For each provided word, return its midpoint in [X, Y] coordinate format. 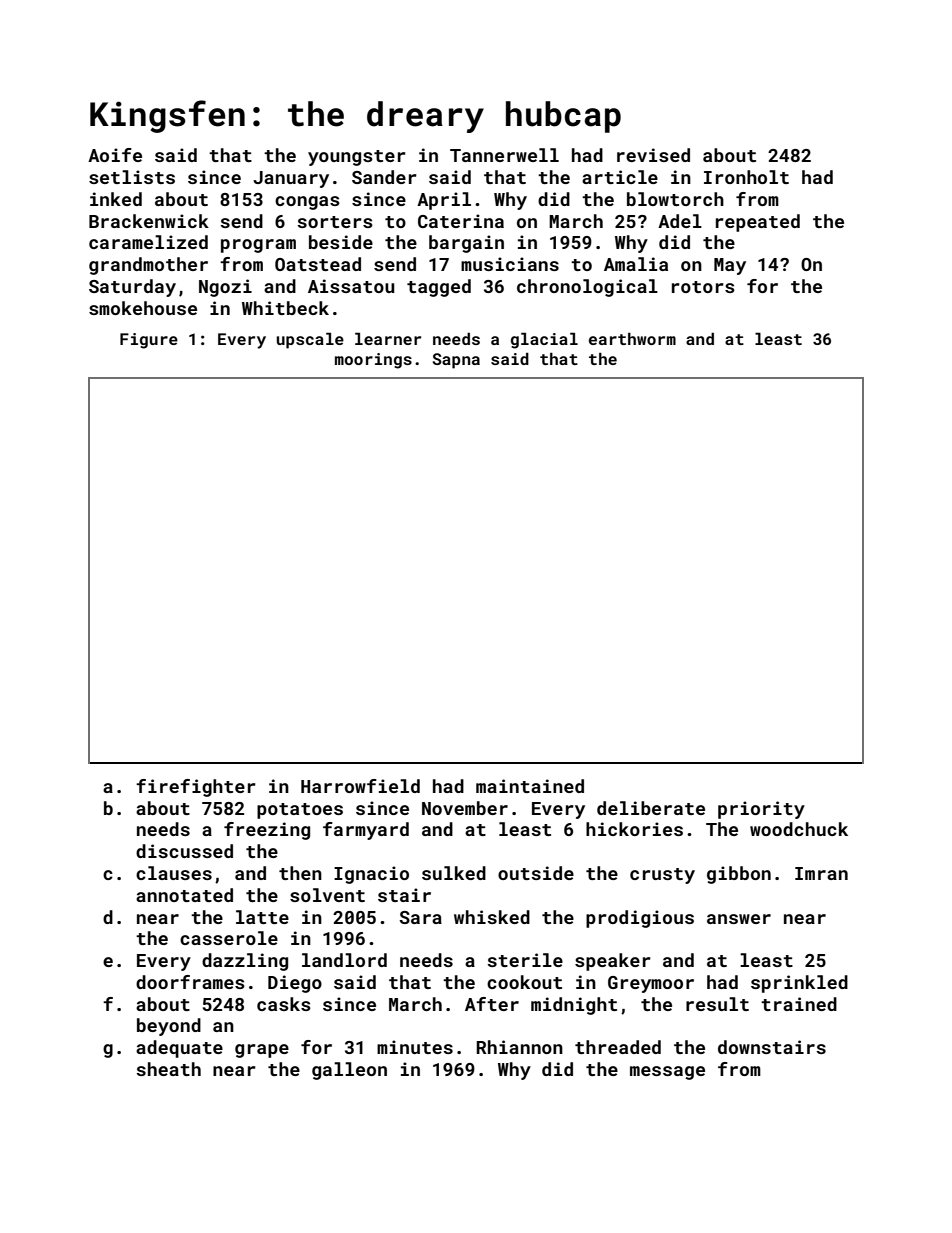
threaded [618, 1047]
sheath [169, 1069]
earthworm [632, 339]
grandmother [148, 266]
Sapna [456, 361]
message [667, 1073]
